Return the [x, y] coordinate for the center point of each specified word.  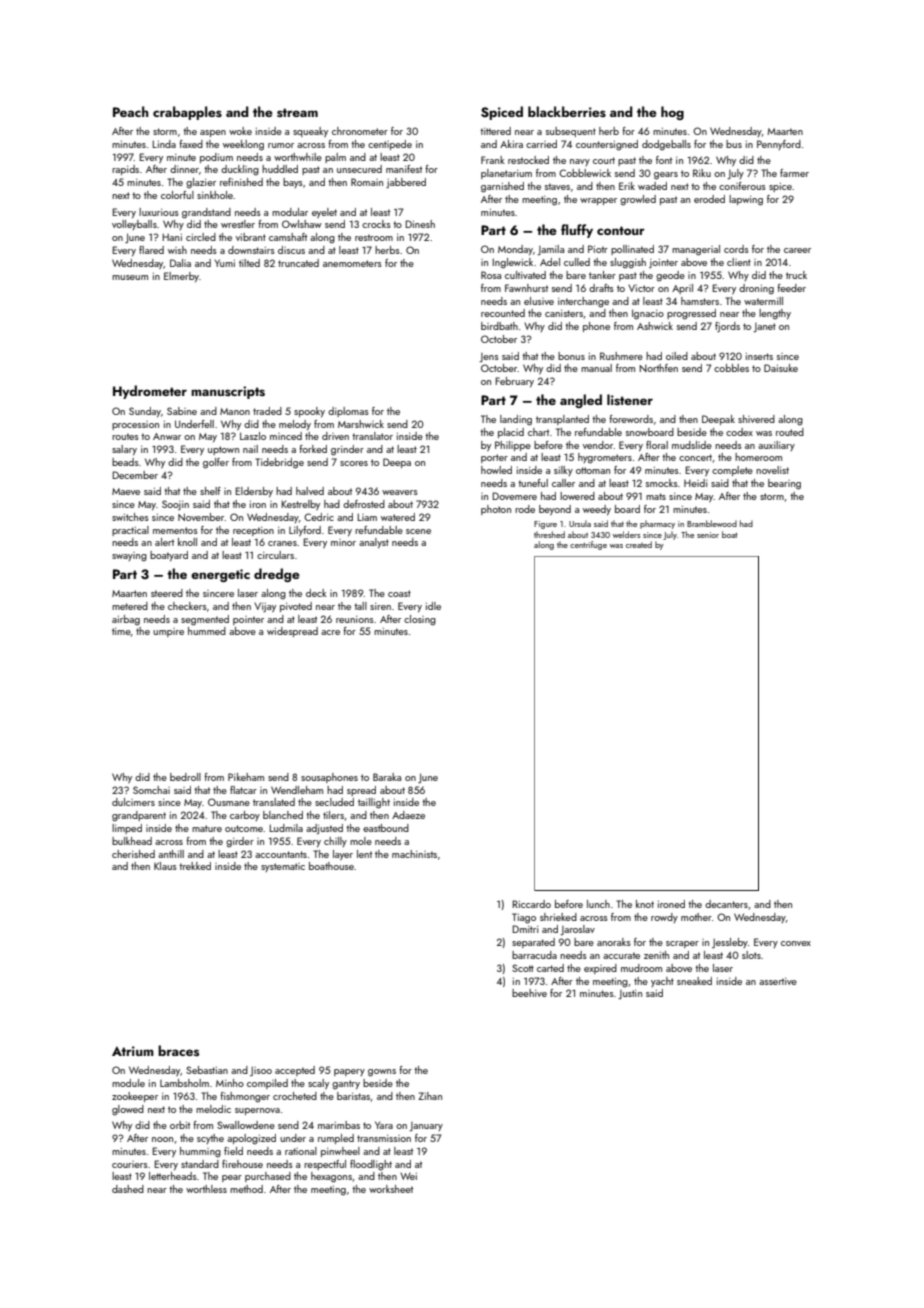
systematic [283, 867]
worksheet [391, 1189]
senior [708, 535]
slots [751, 955]
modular [290, 212]
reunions [355, 619]
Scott [523, 968]
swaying [129, 557]
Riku [702, 173]
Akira [511, 144]
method [246, 1189]
